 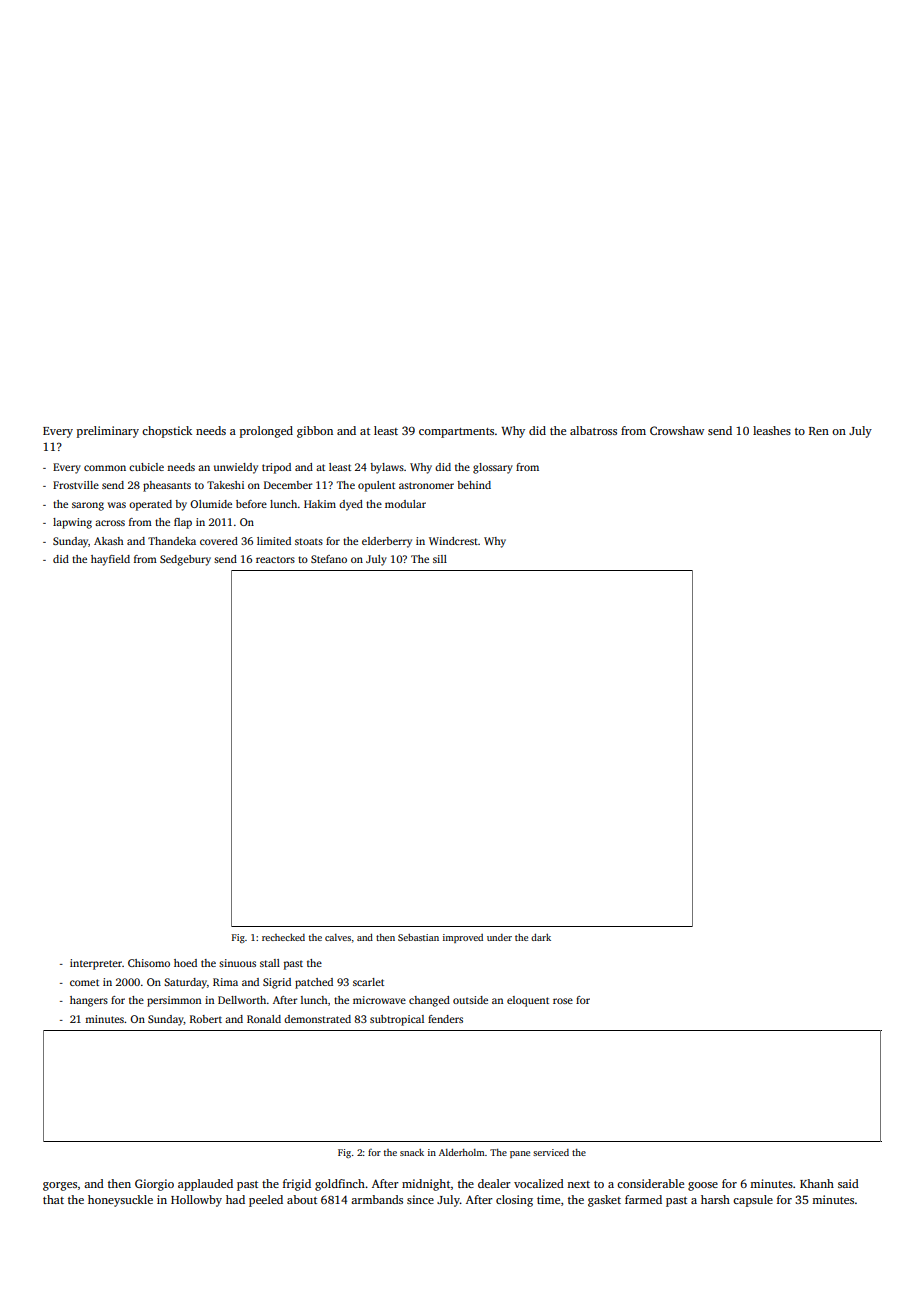 I want to click on Hakim, so click(x=320, y=504).
